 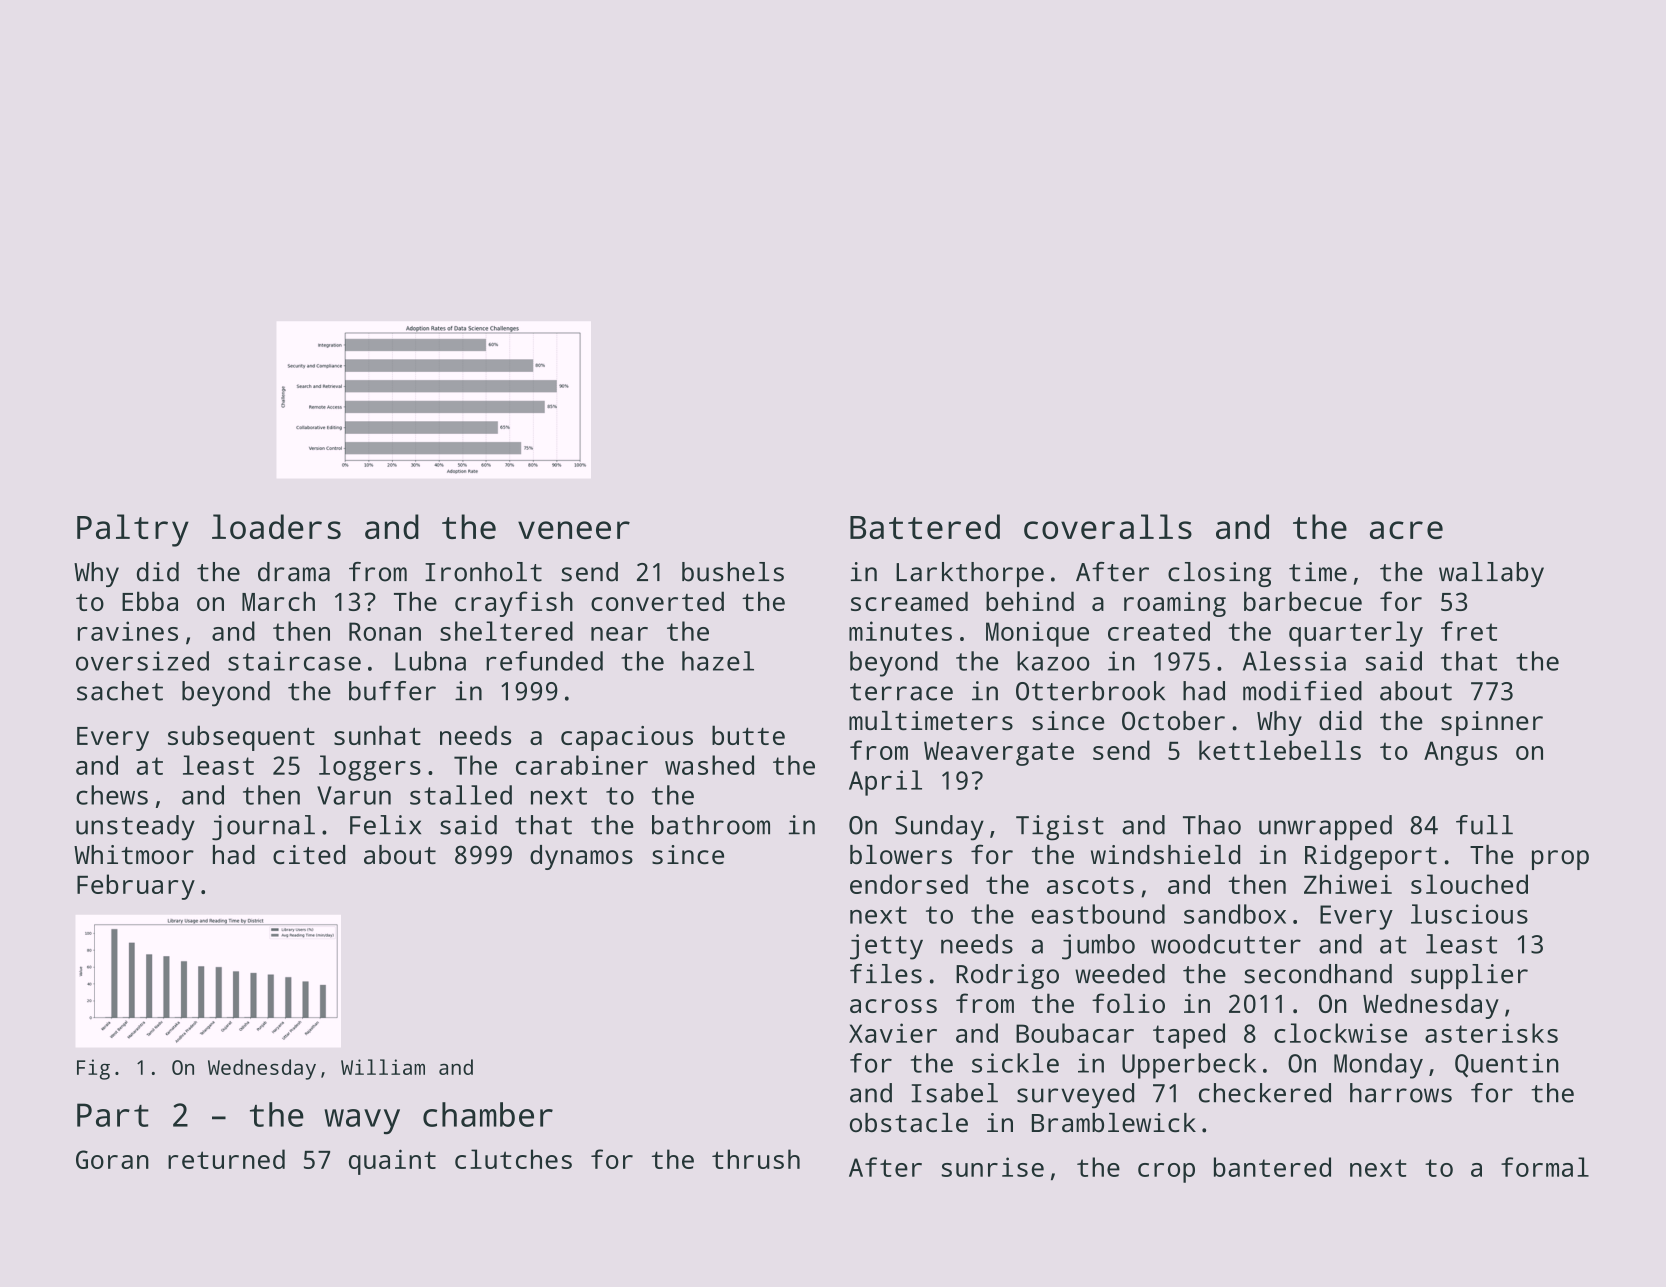 What do you see at coordinates (383, 1067) in the screenshot?
I see `William` at bounding box center [383, 1067].
